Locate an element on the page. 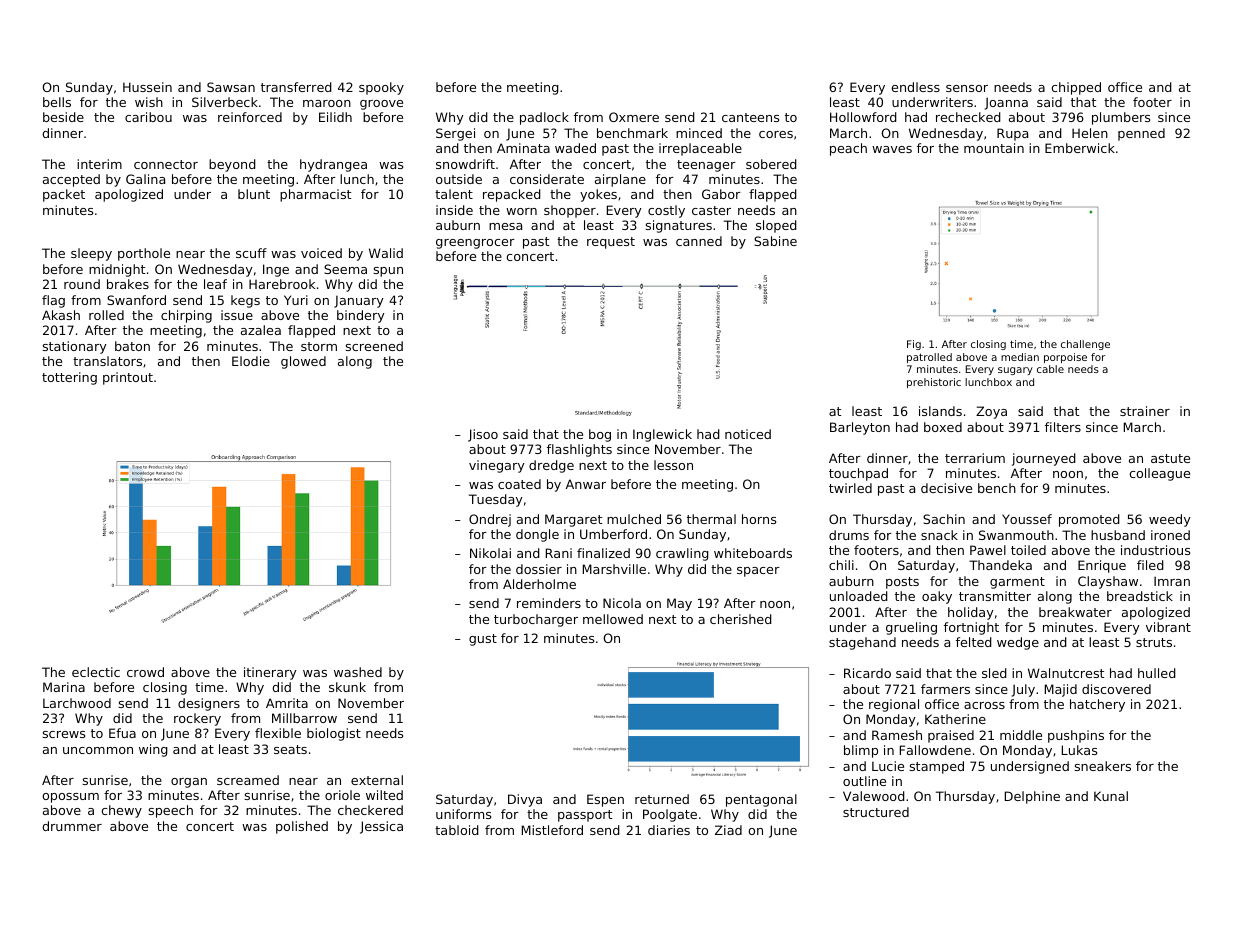 This page has width=1233, height=952. tottering is located at coordinates (69, 378).
